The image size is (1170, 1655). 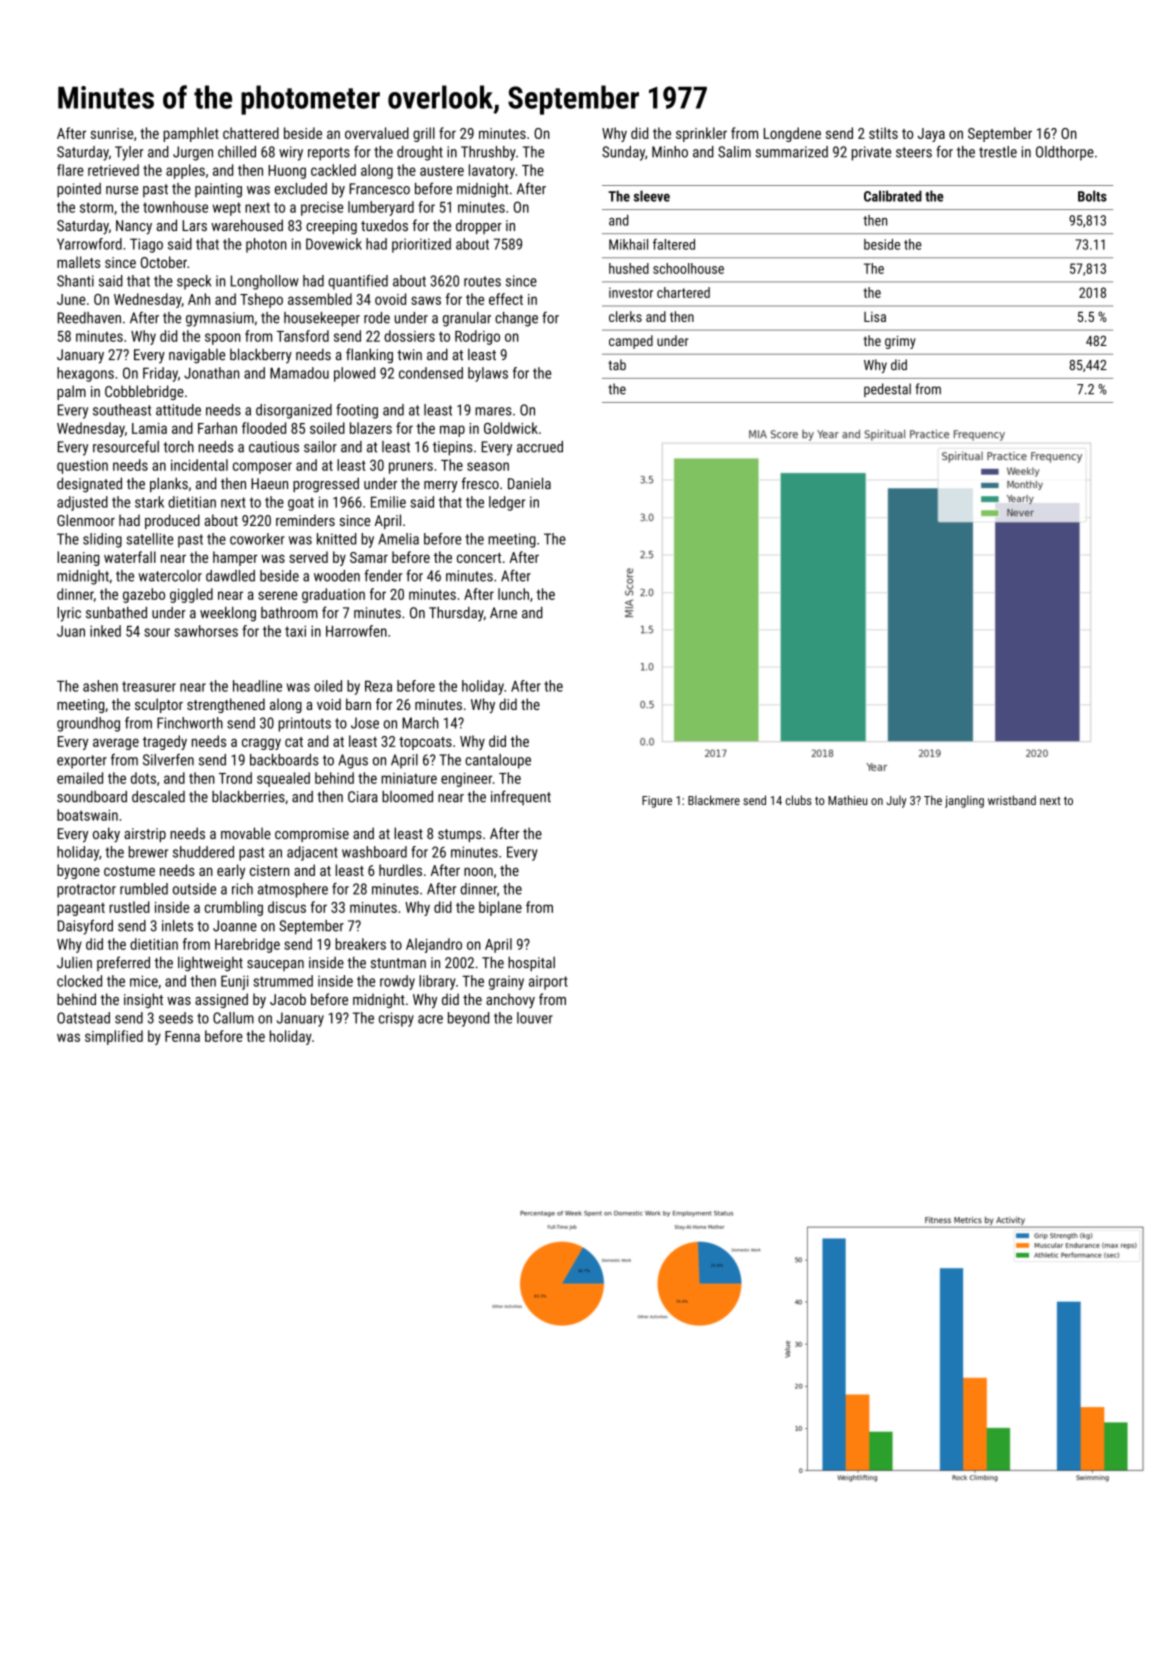 What do you see at coordinates (421, 245) in the image?
I see `prioritized` at bounding box center [421, 245].
